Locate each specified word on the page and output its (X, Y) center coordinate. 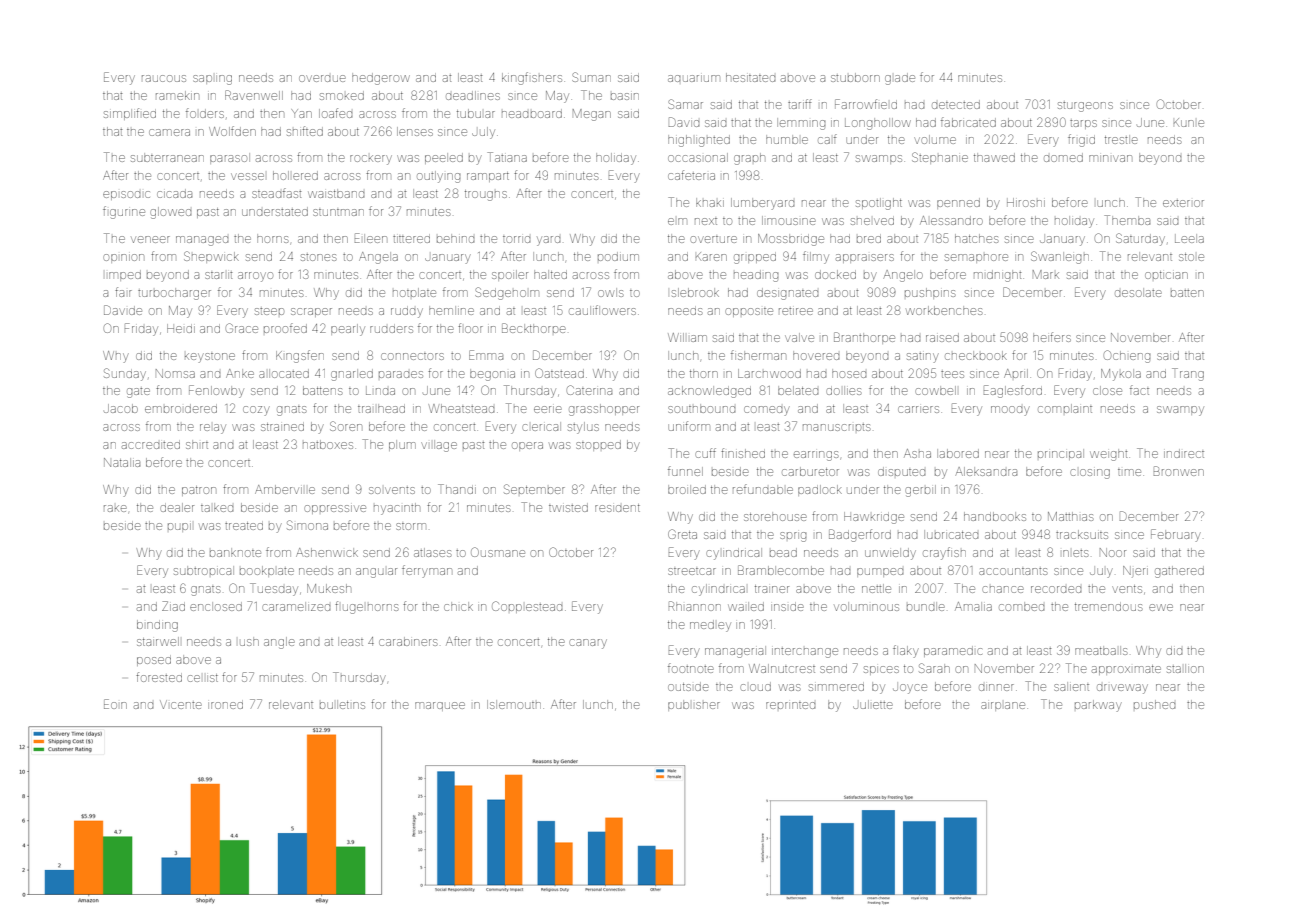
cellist (202, 678)
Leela (1189, 238)
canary (588, 644)
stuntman (338, 212)
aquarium (694, 78)
